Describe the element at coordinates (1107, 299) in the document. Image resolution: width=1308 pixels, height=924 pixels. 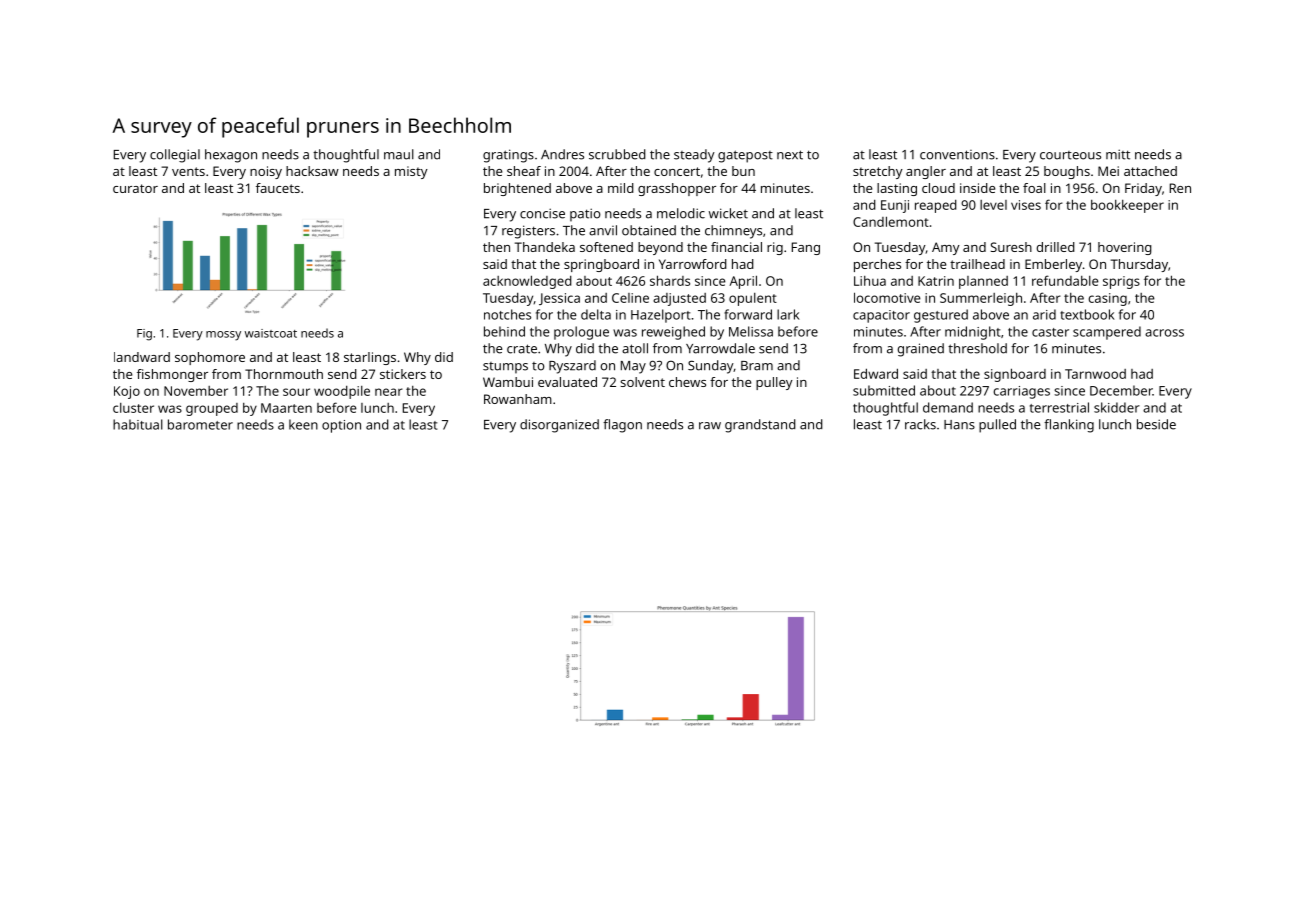
I see `casing` at that location.
